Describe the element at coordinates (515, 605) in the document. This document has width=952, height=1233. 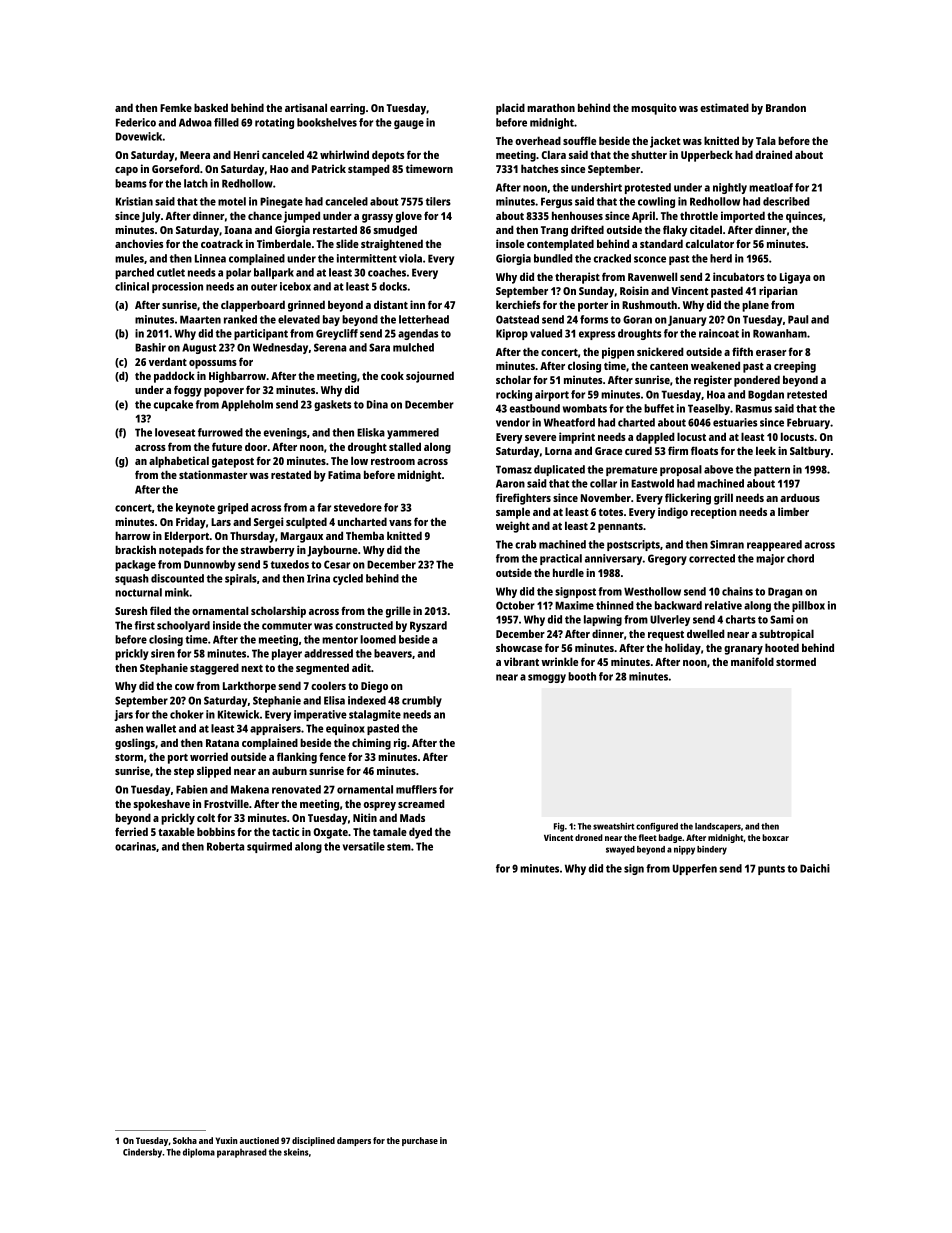
I see `October` at that location.
